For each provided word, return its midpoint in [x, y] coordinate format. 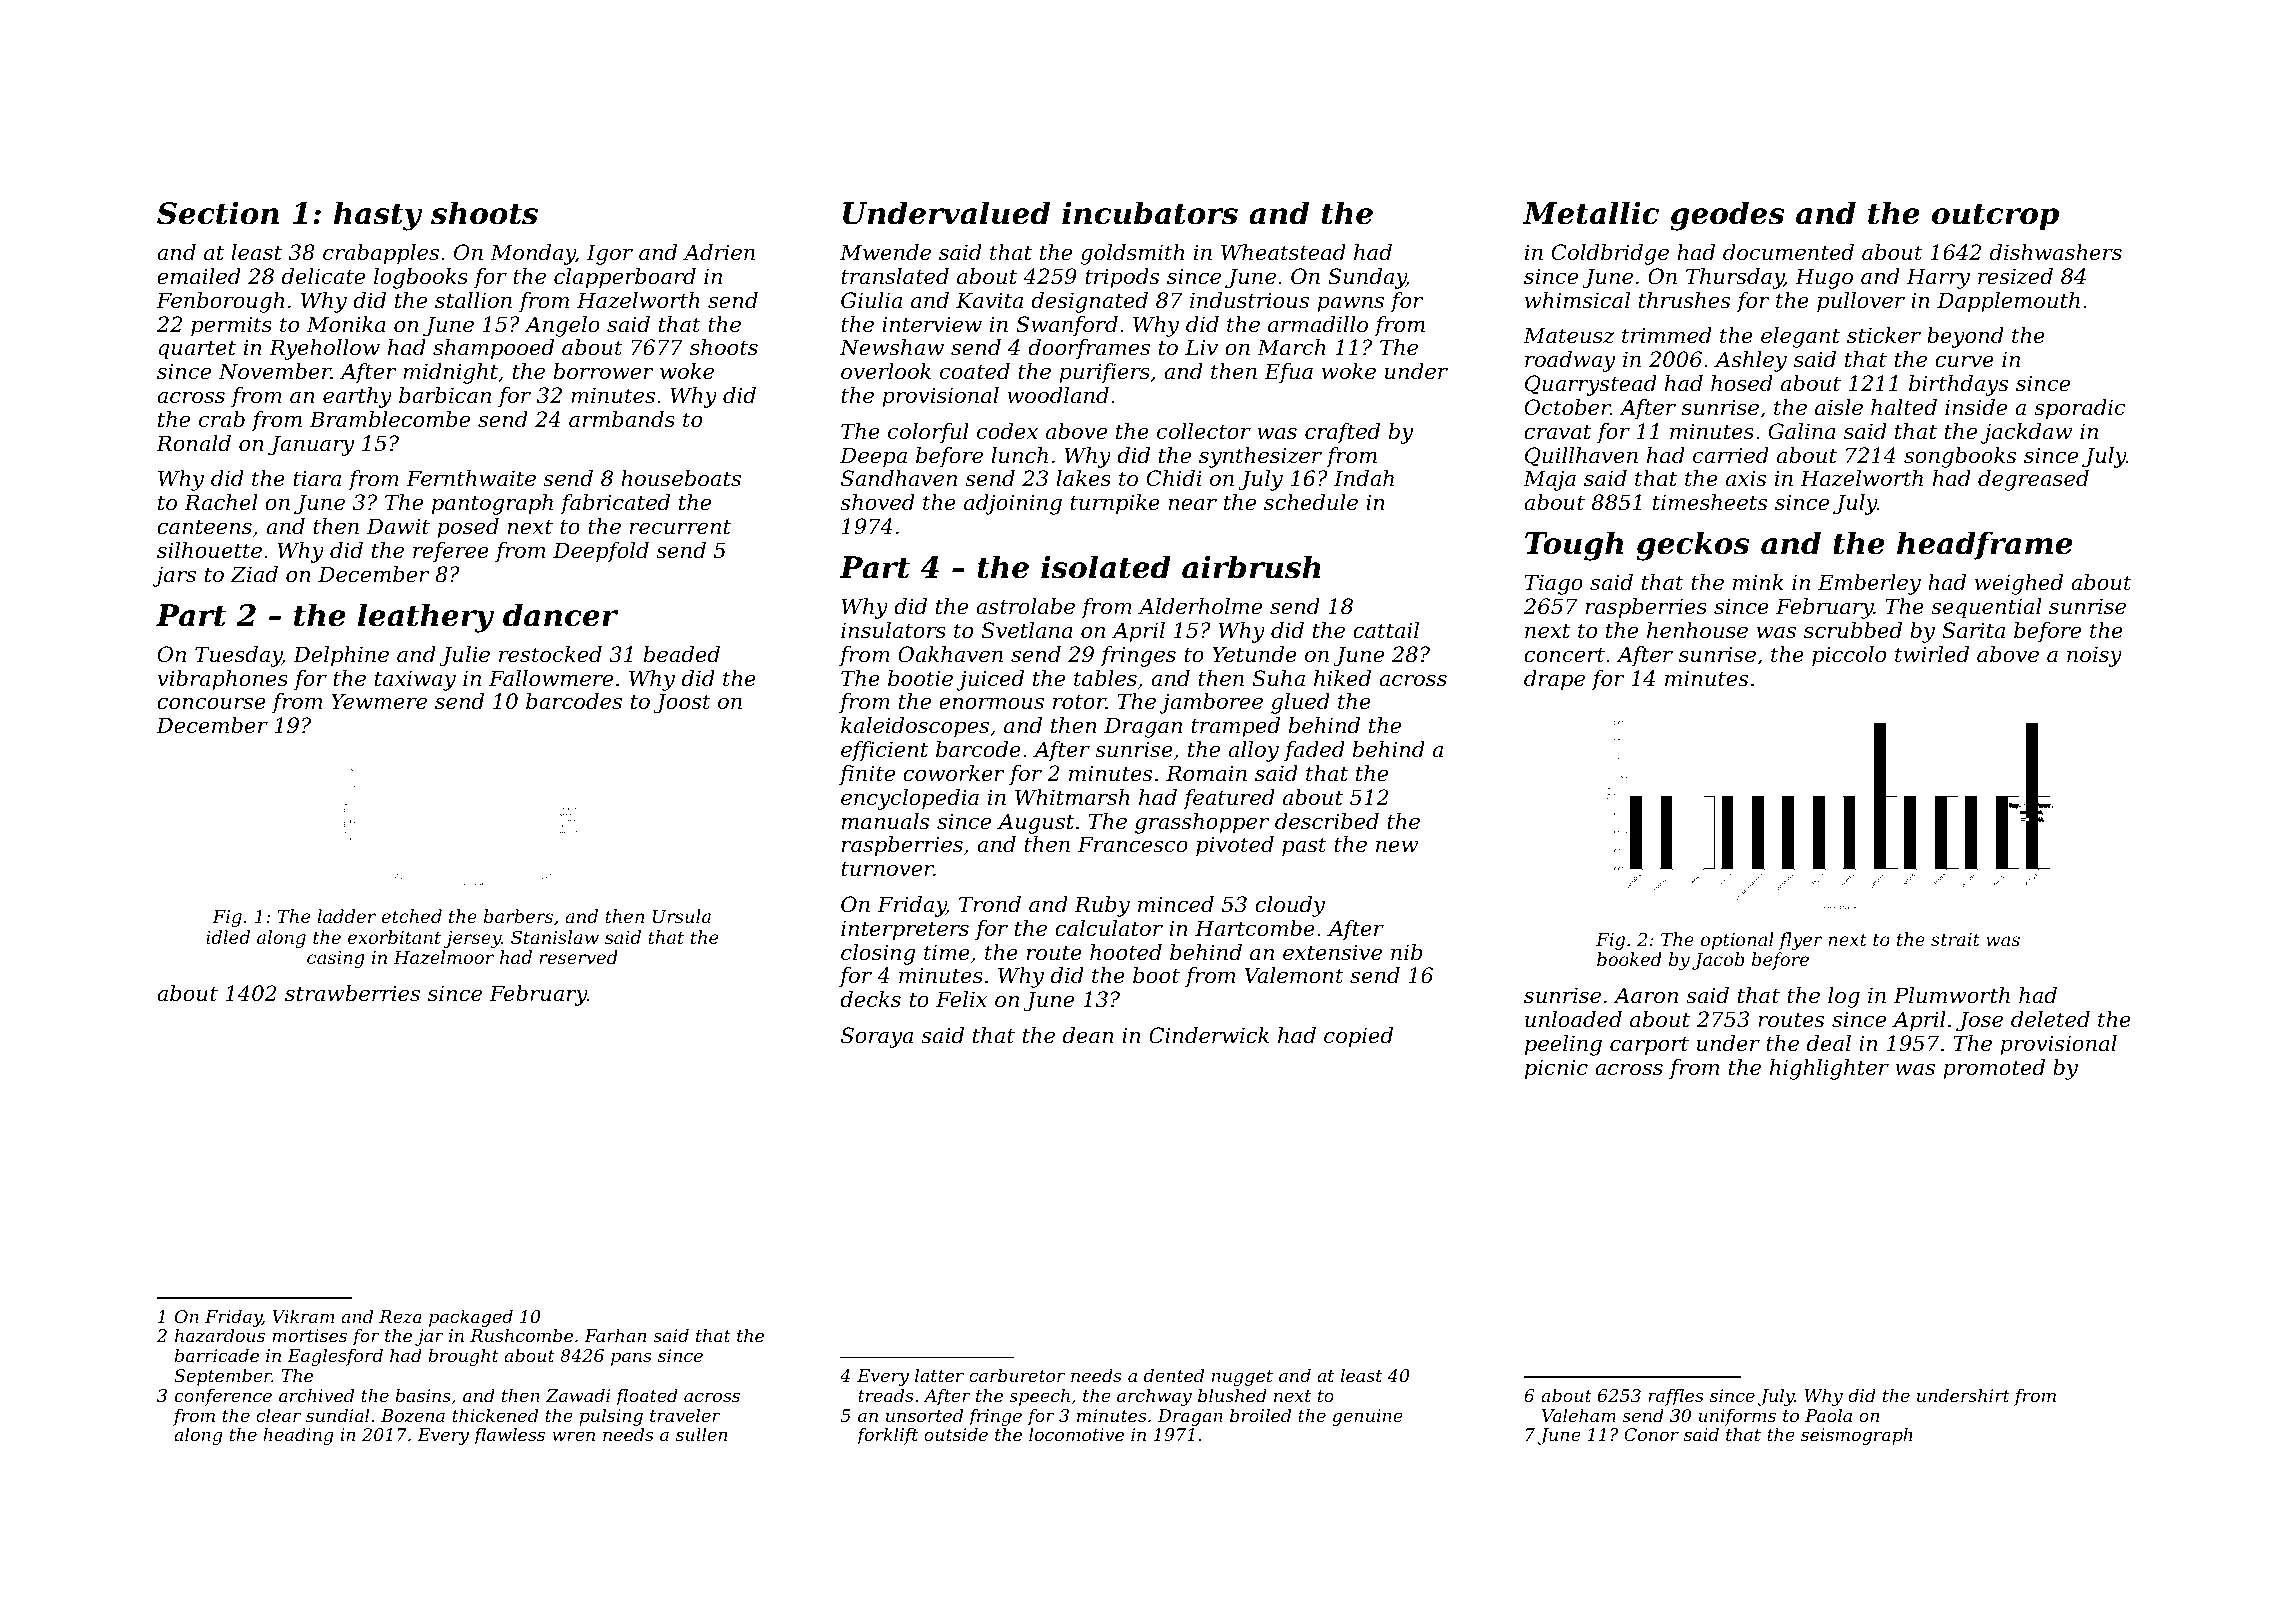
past [1304, 847]
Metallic [1591, 213]
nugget [1242, 1378]
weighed [2019, 584]
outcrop [1995, 217]
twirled [1932, 654]
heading [298, 1436]
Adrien [719, 252]
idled [228, 937]
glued [1300, 703]
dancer [560, 615]
